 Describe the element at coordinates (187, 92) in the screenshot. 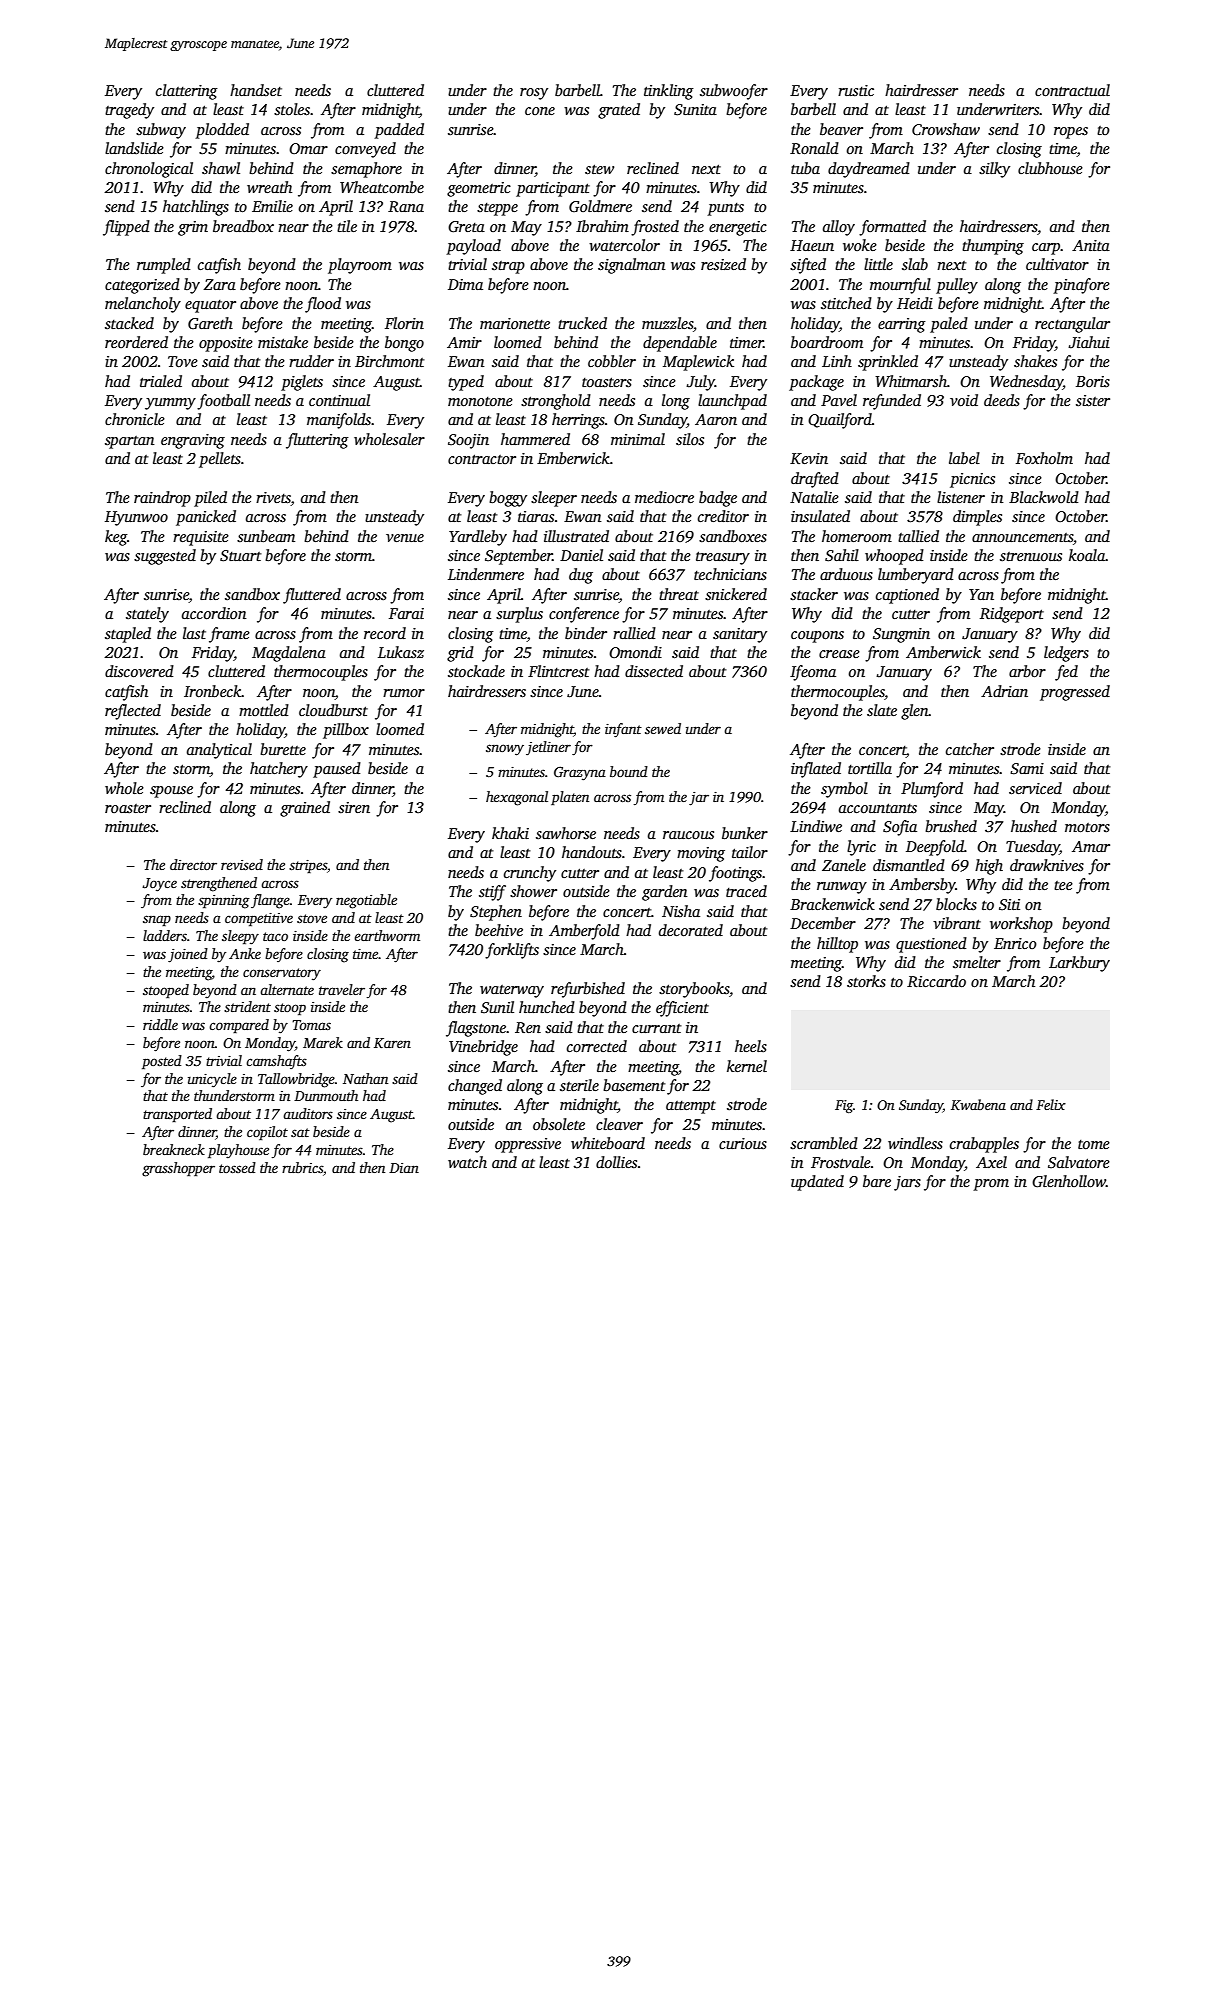

I see `clattering` at that location.
